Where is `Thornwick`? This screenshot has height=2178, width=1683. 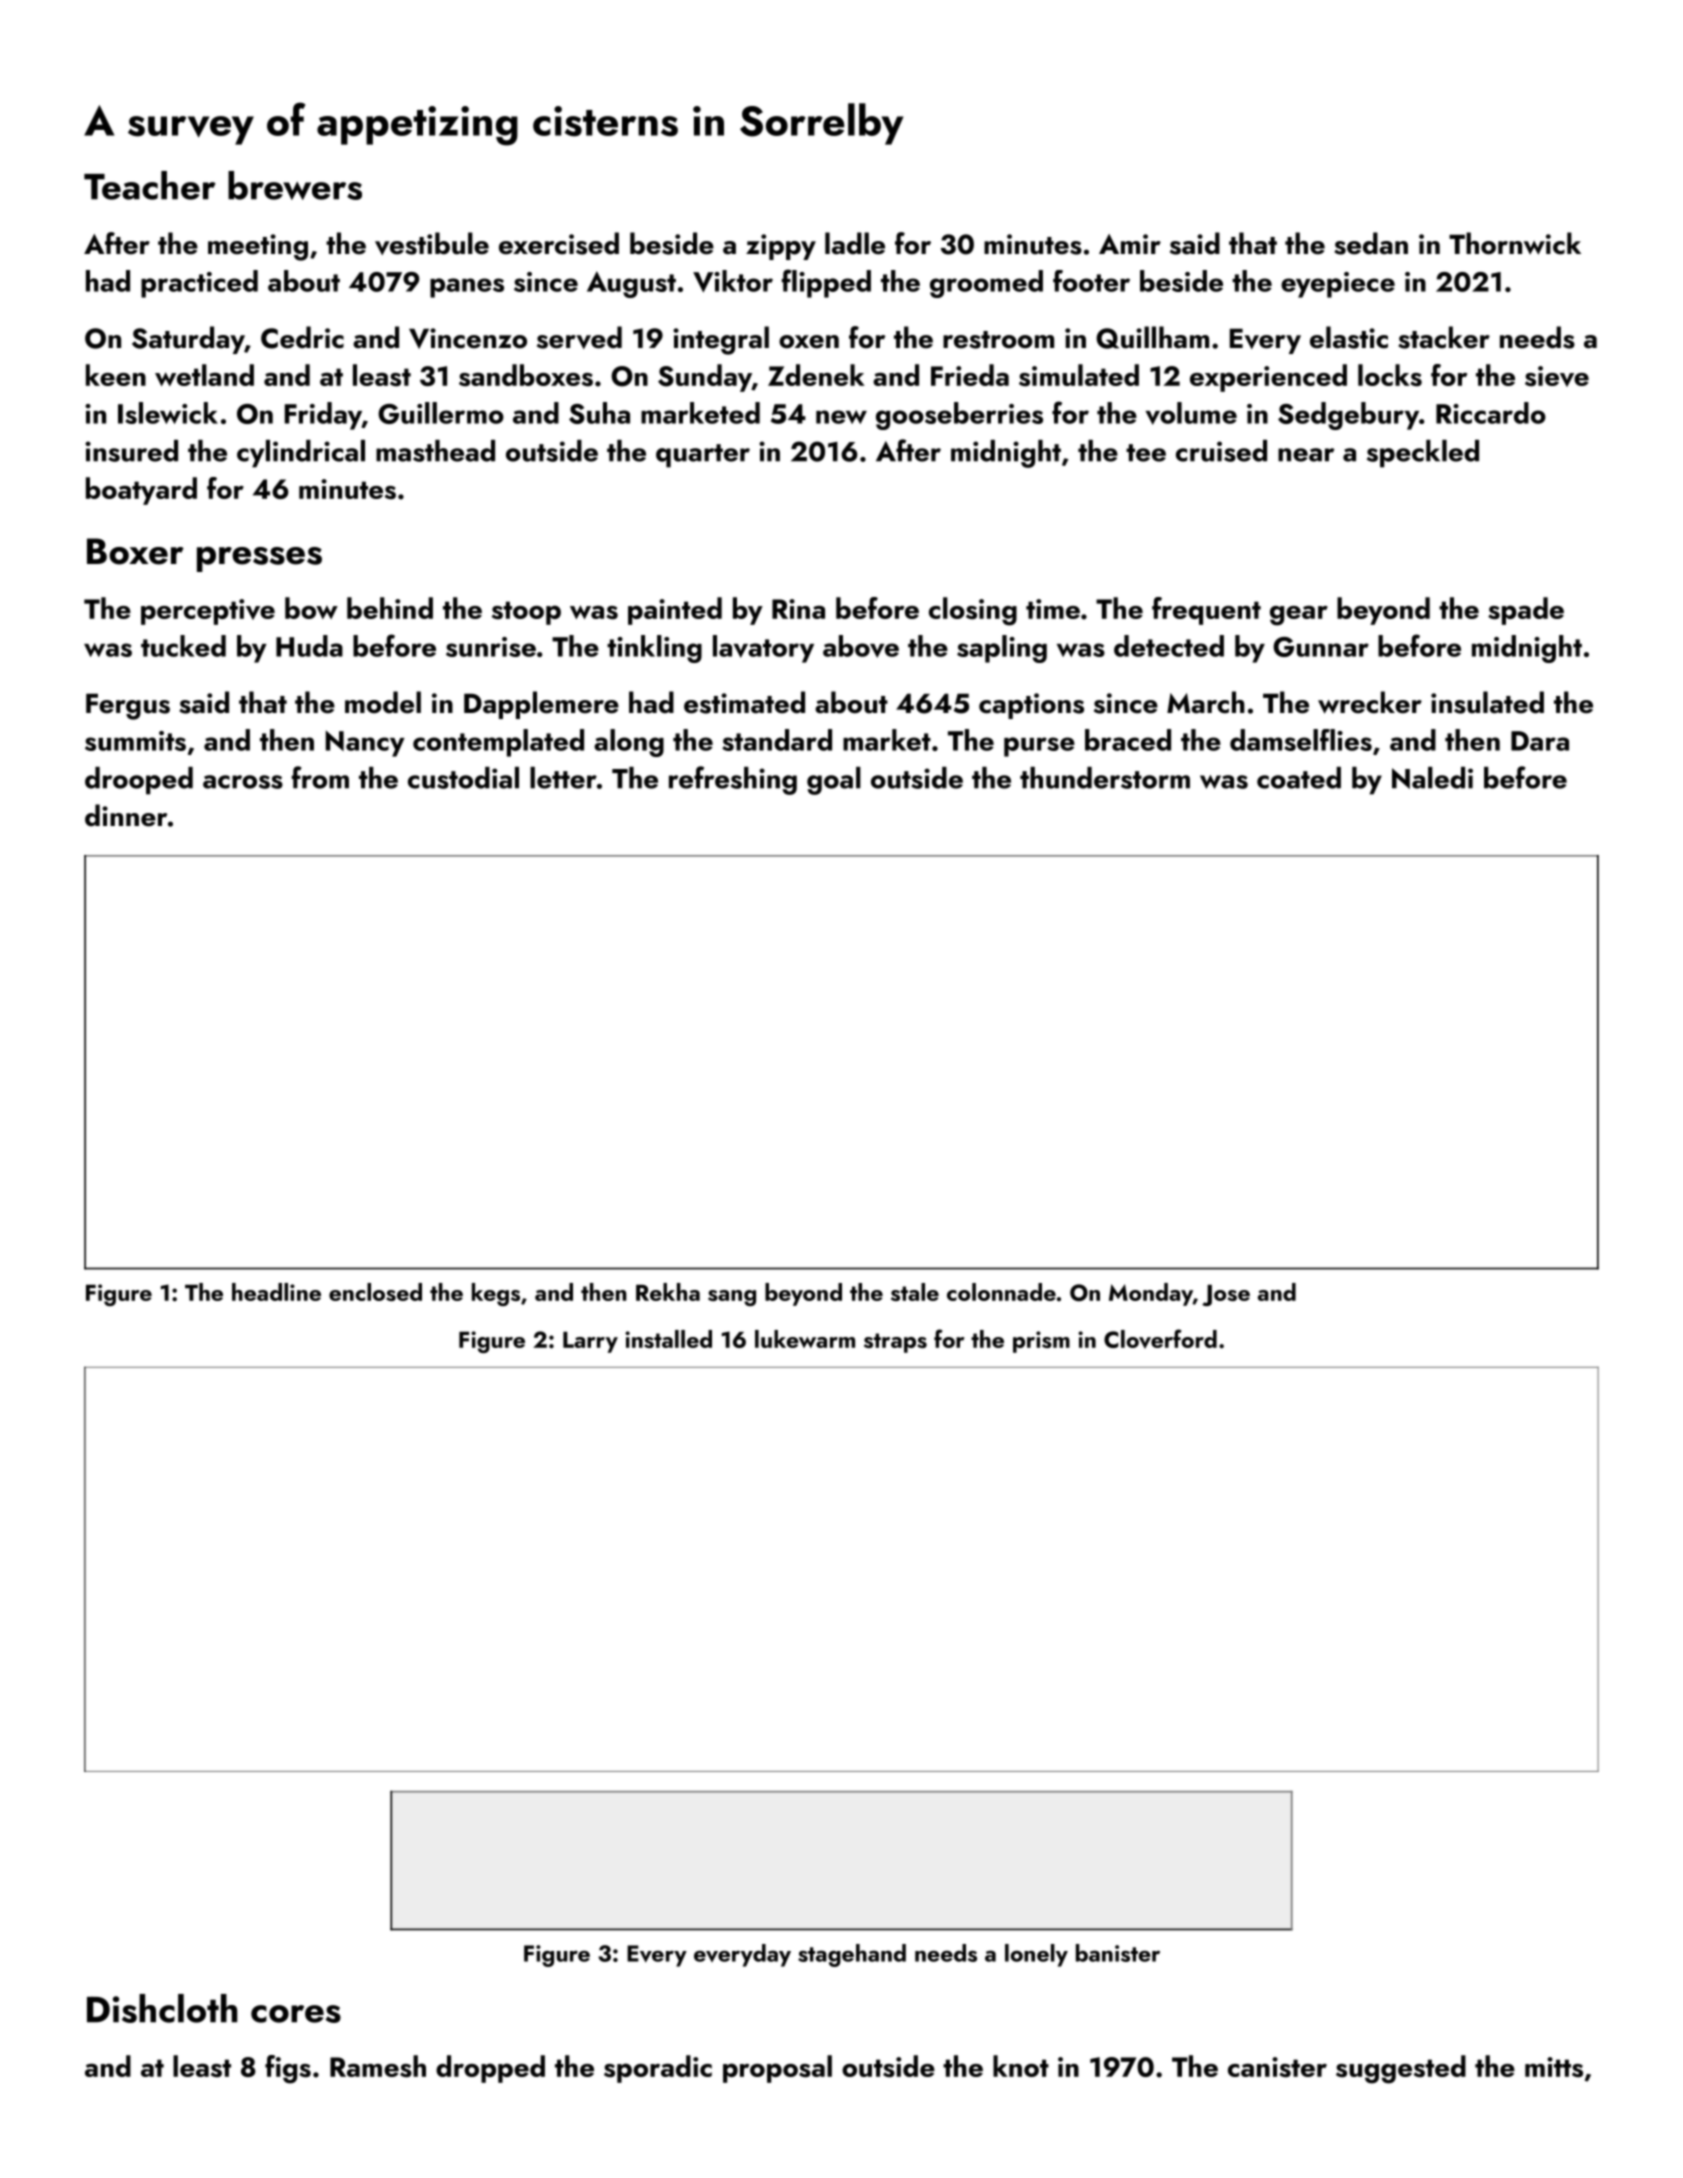 Thornwick is located at coordinates (1515, 243).
